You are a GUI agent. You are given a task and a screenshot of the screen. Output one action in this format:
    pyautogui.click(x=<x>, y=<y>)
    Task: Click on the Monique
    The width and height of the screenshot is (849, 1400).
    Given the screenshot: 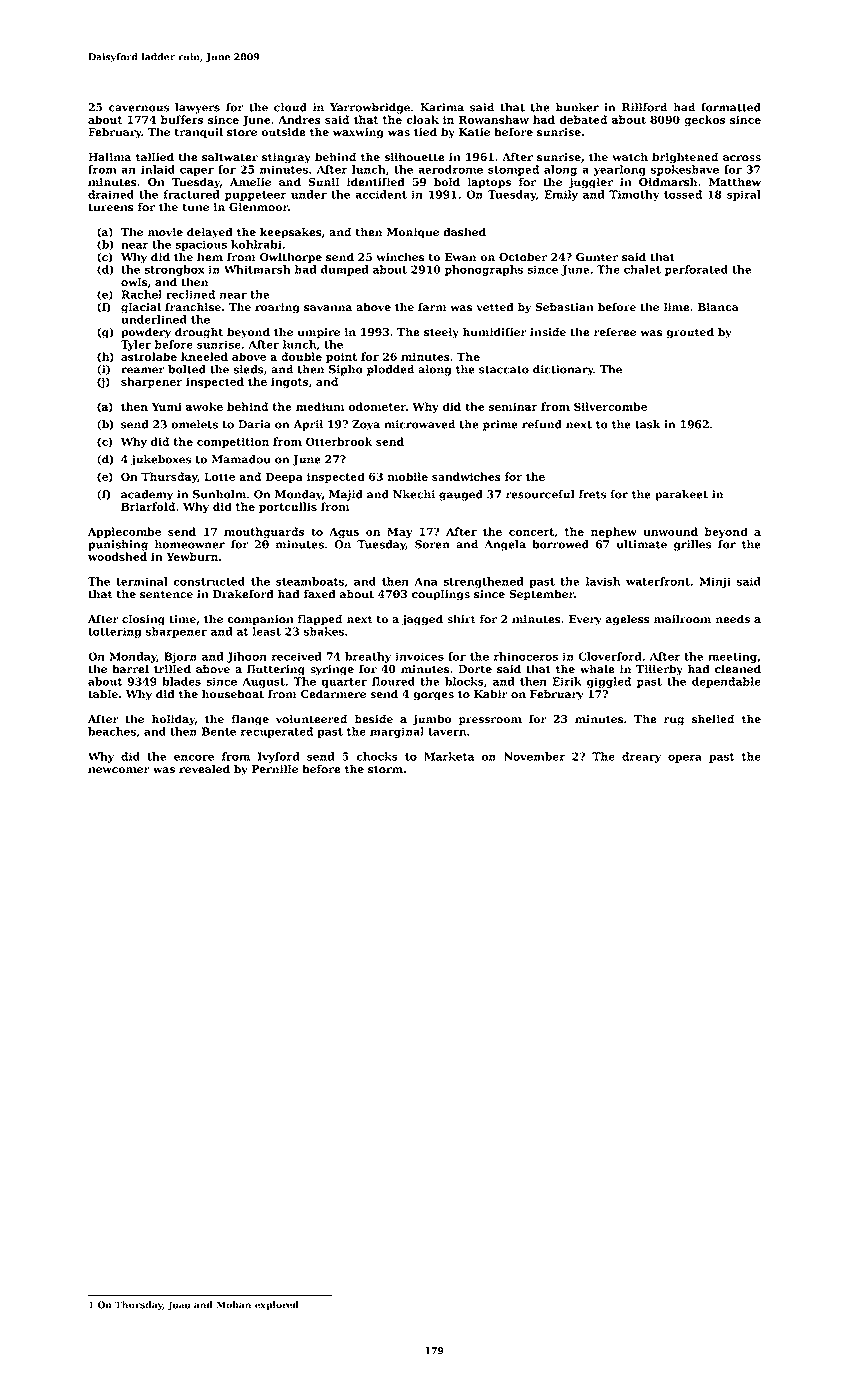 What is the action you would take?
    pyautogui.click(x=413, y=233)
